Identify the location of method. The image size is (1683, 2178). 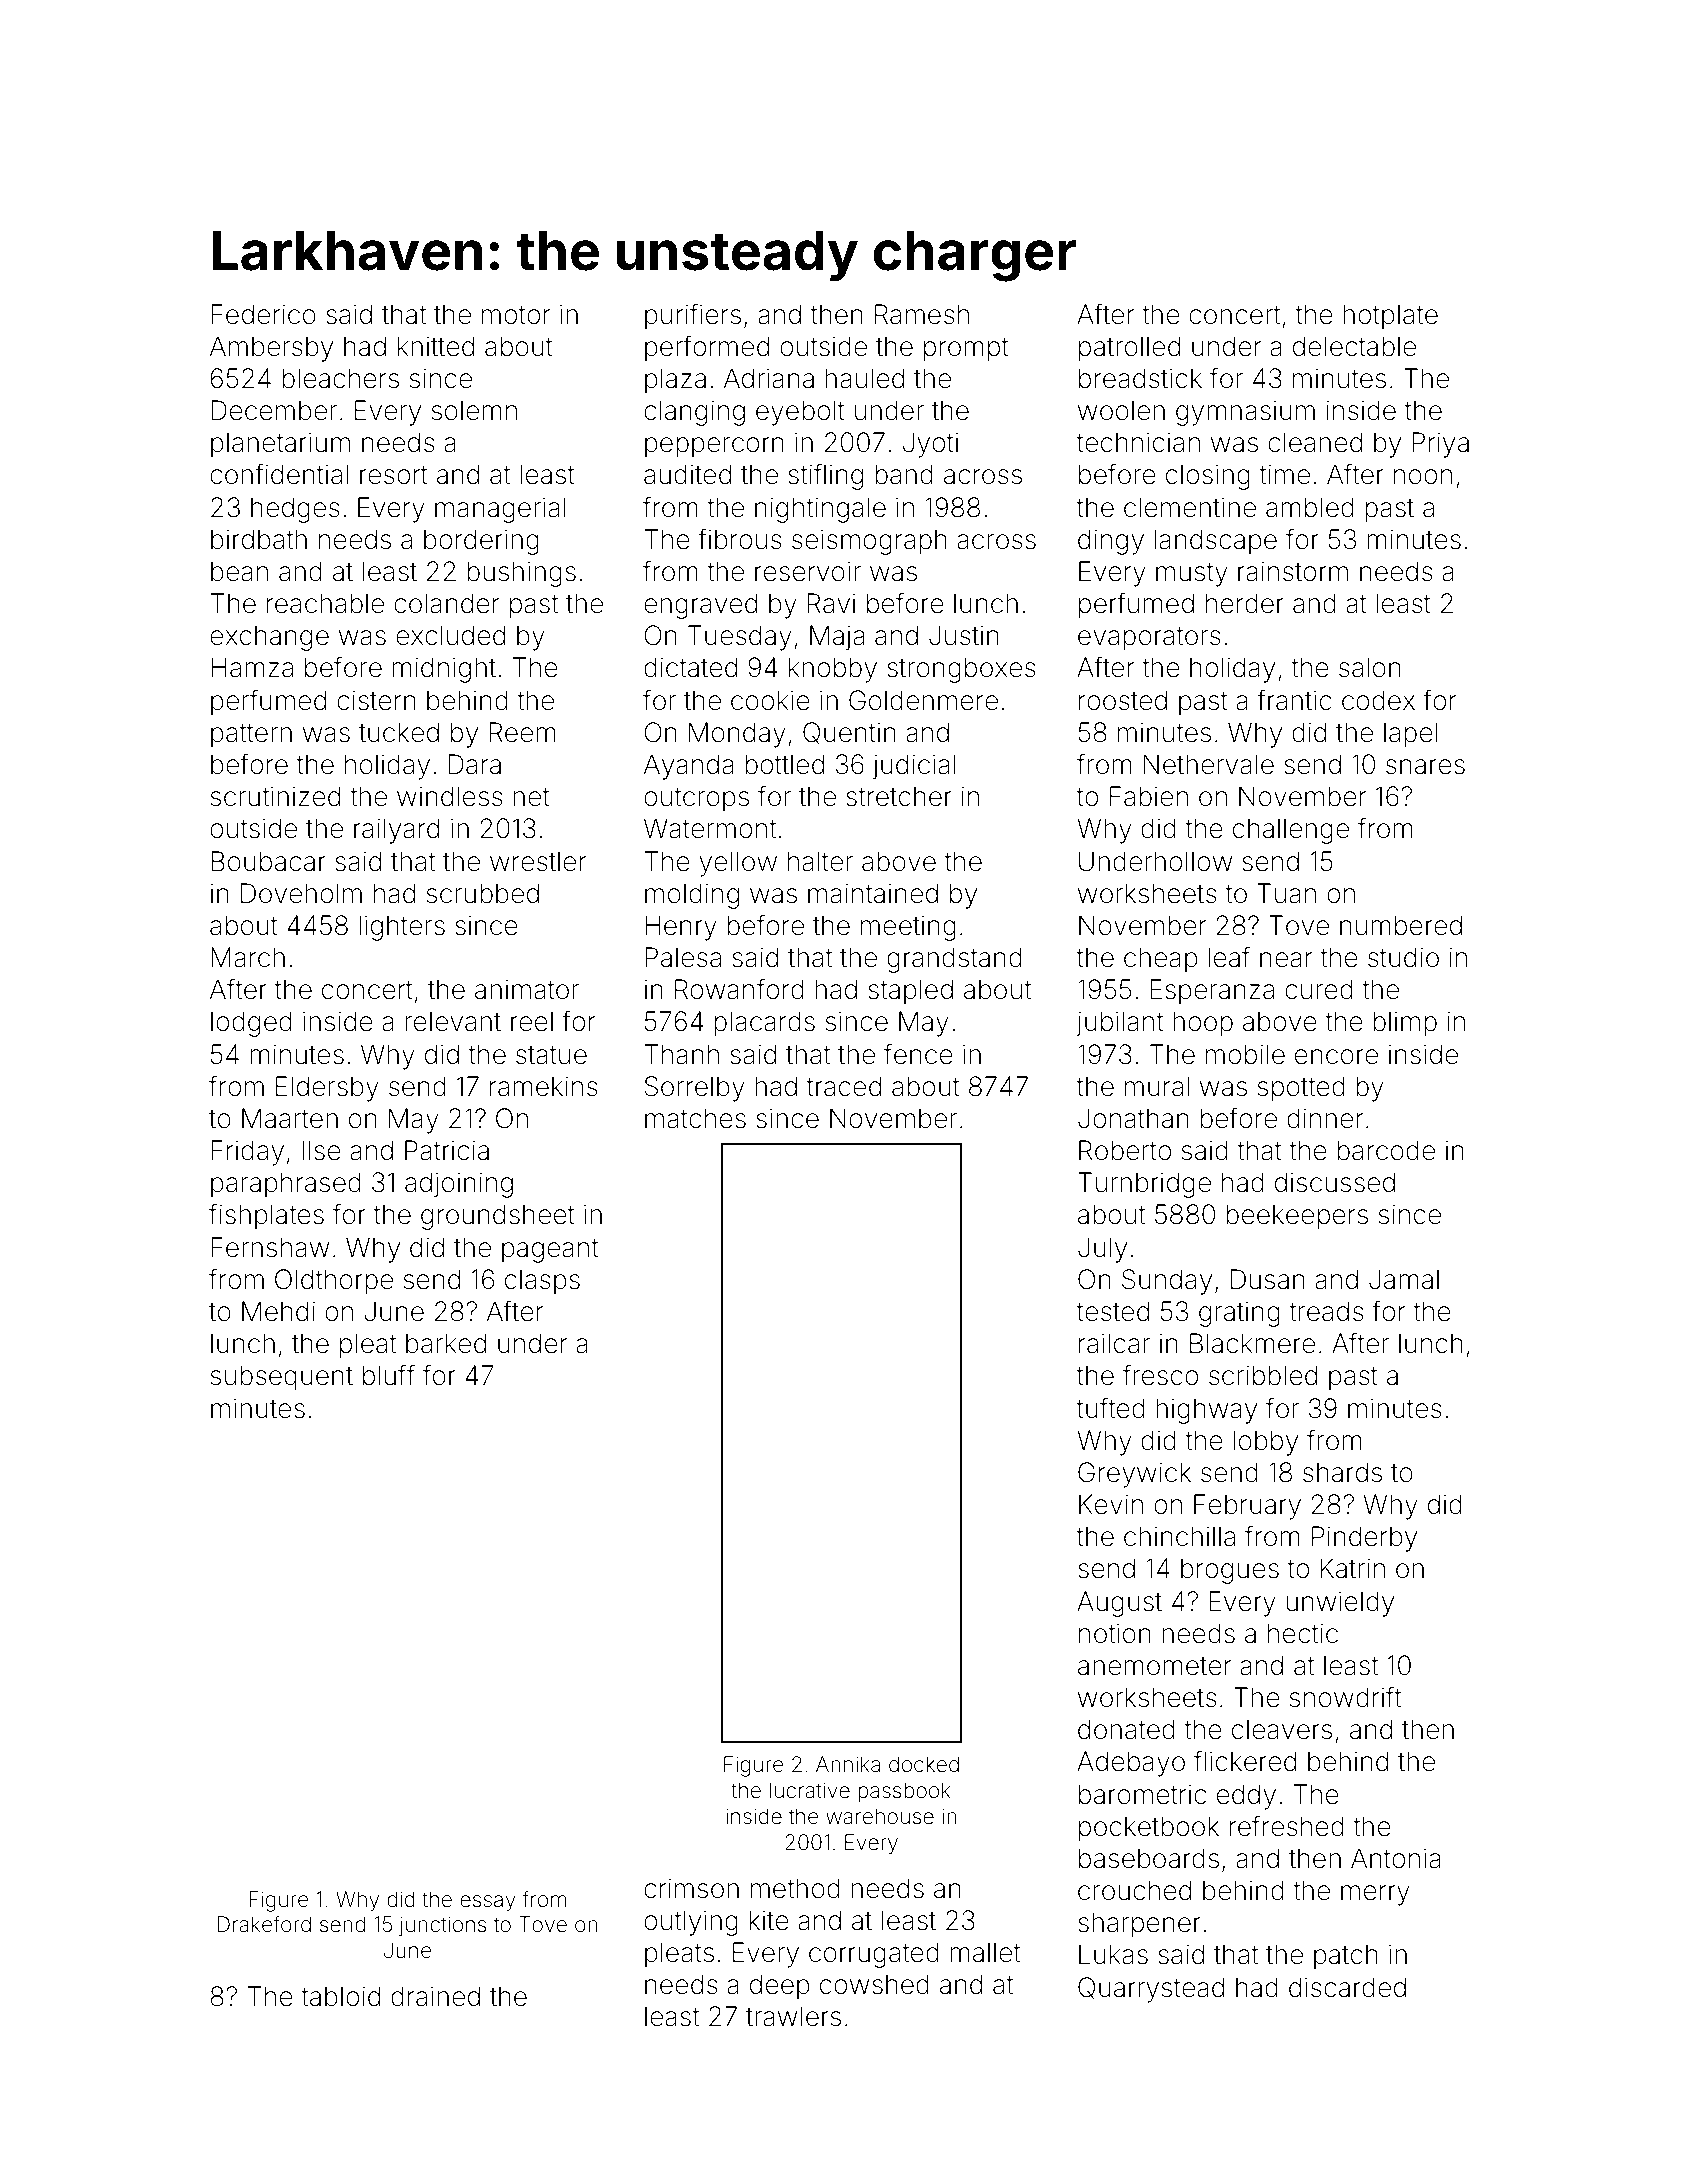
(795, 1888).
